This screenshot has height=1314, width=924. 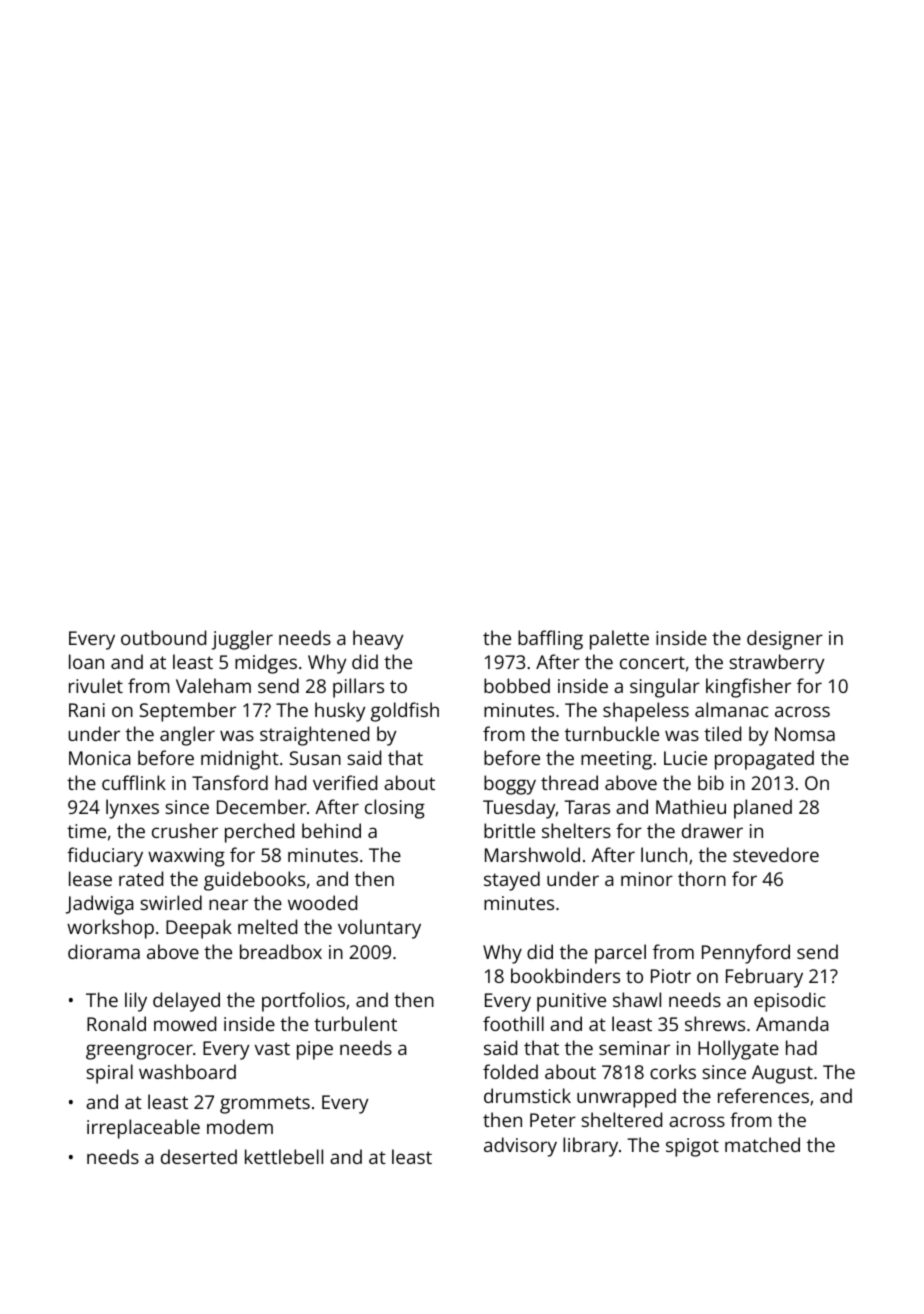 I want to click on designer, so click(x=785, y=640).
